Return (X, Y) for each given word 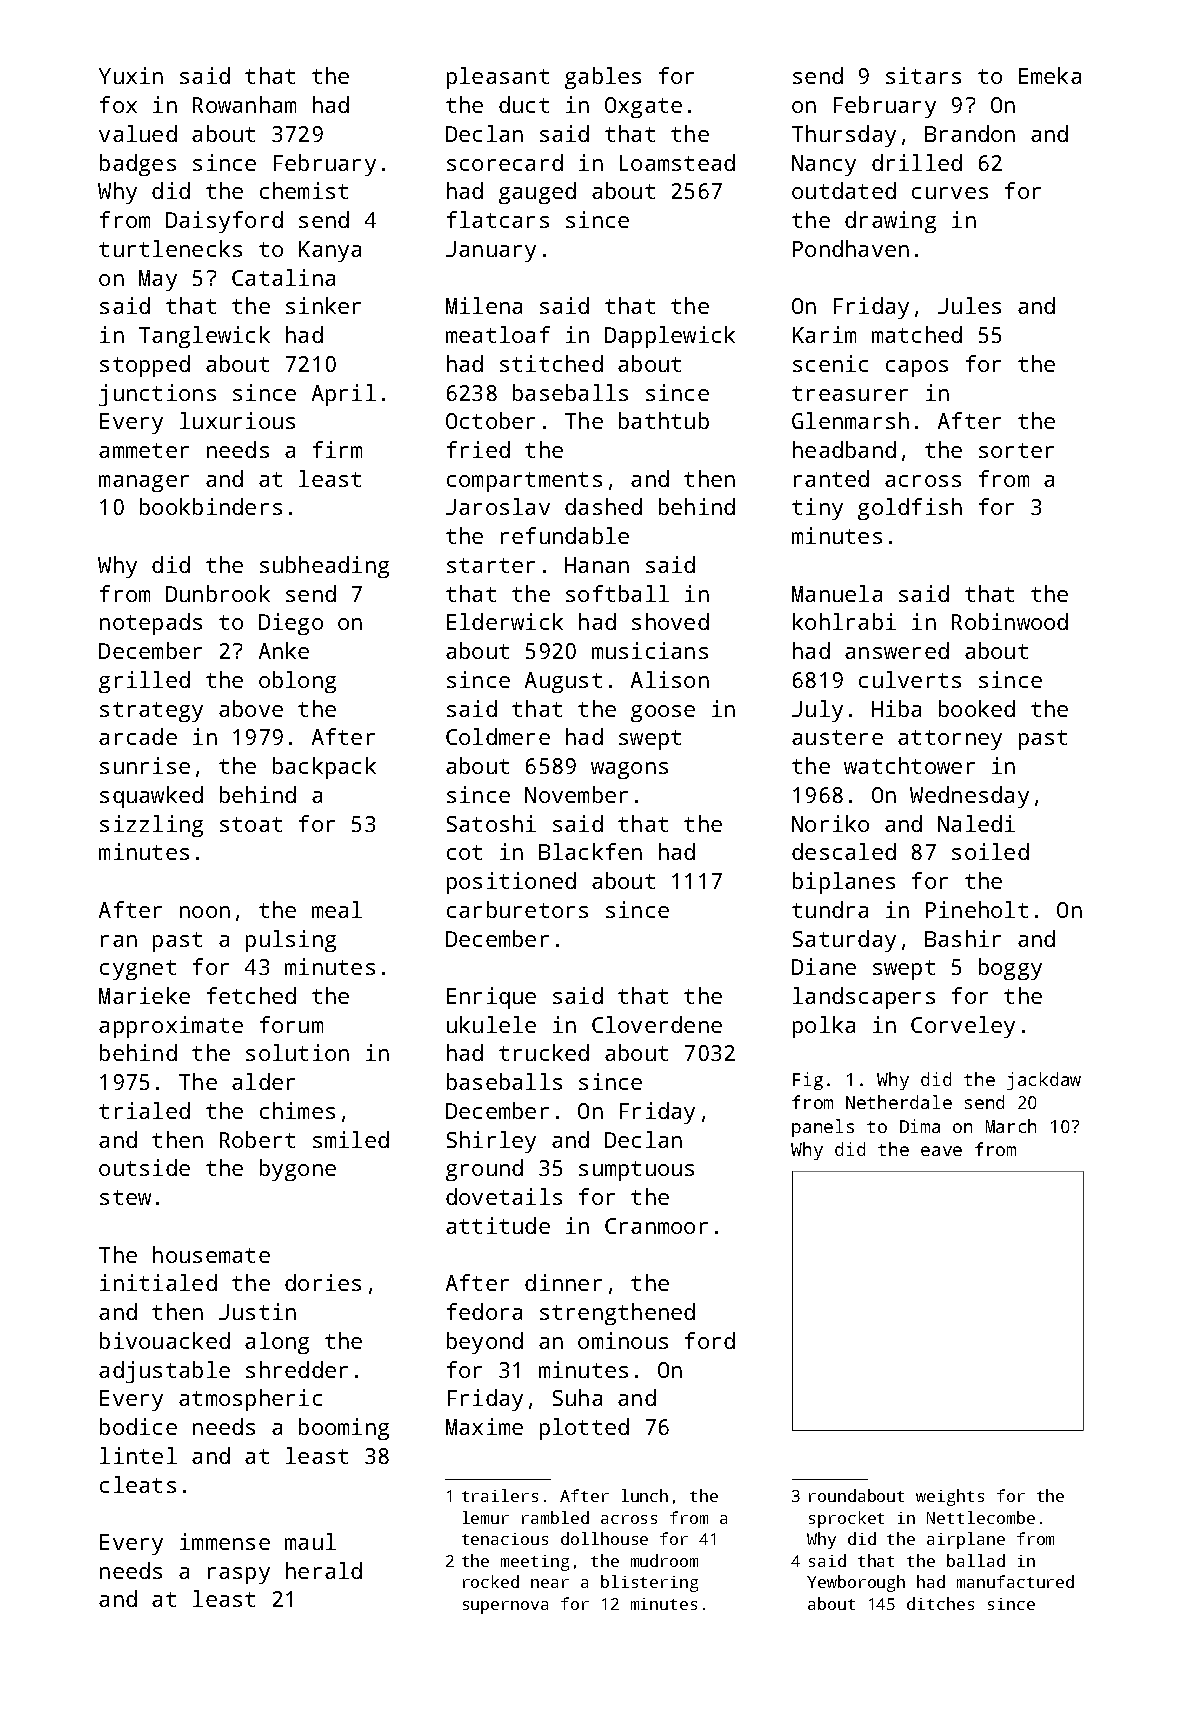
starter (491, 565)
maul (310, 1541)
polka (824, 1027)
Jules (969, 305)
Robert (257, 1139)
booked (977, 708)
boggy (1010, 969)
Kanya (330, 251)
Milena (484, 305)
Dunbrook (218, 593)
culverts (910, 679)
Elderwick (505, 621)
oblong (297, 682)
